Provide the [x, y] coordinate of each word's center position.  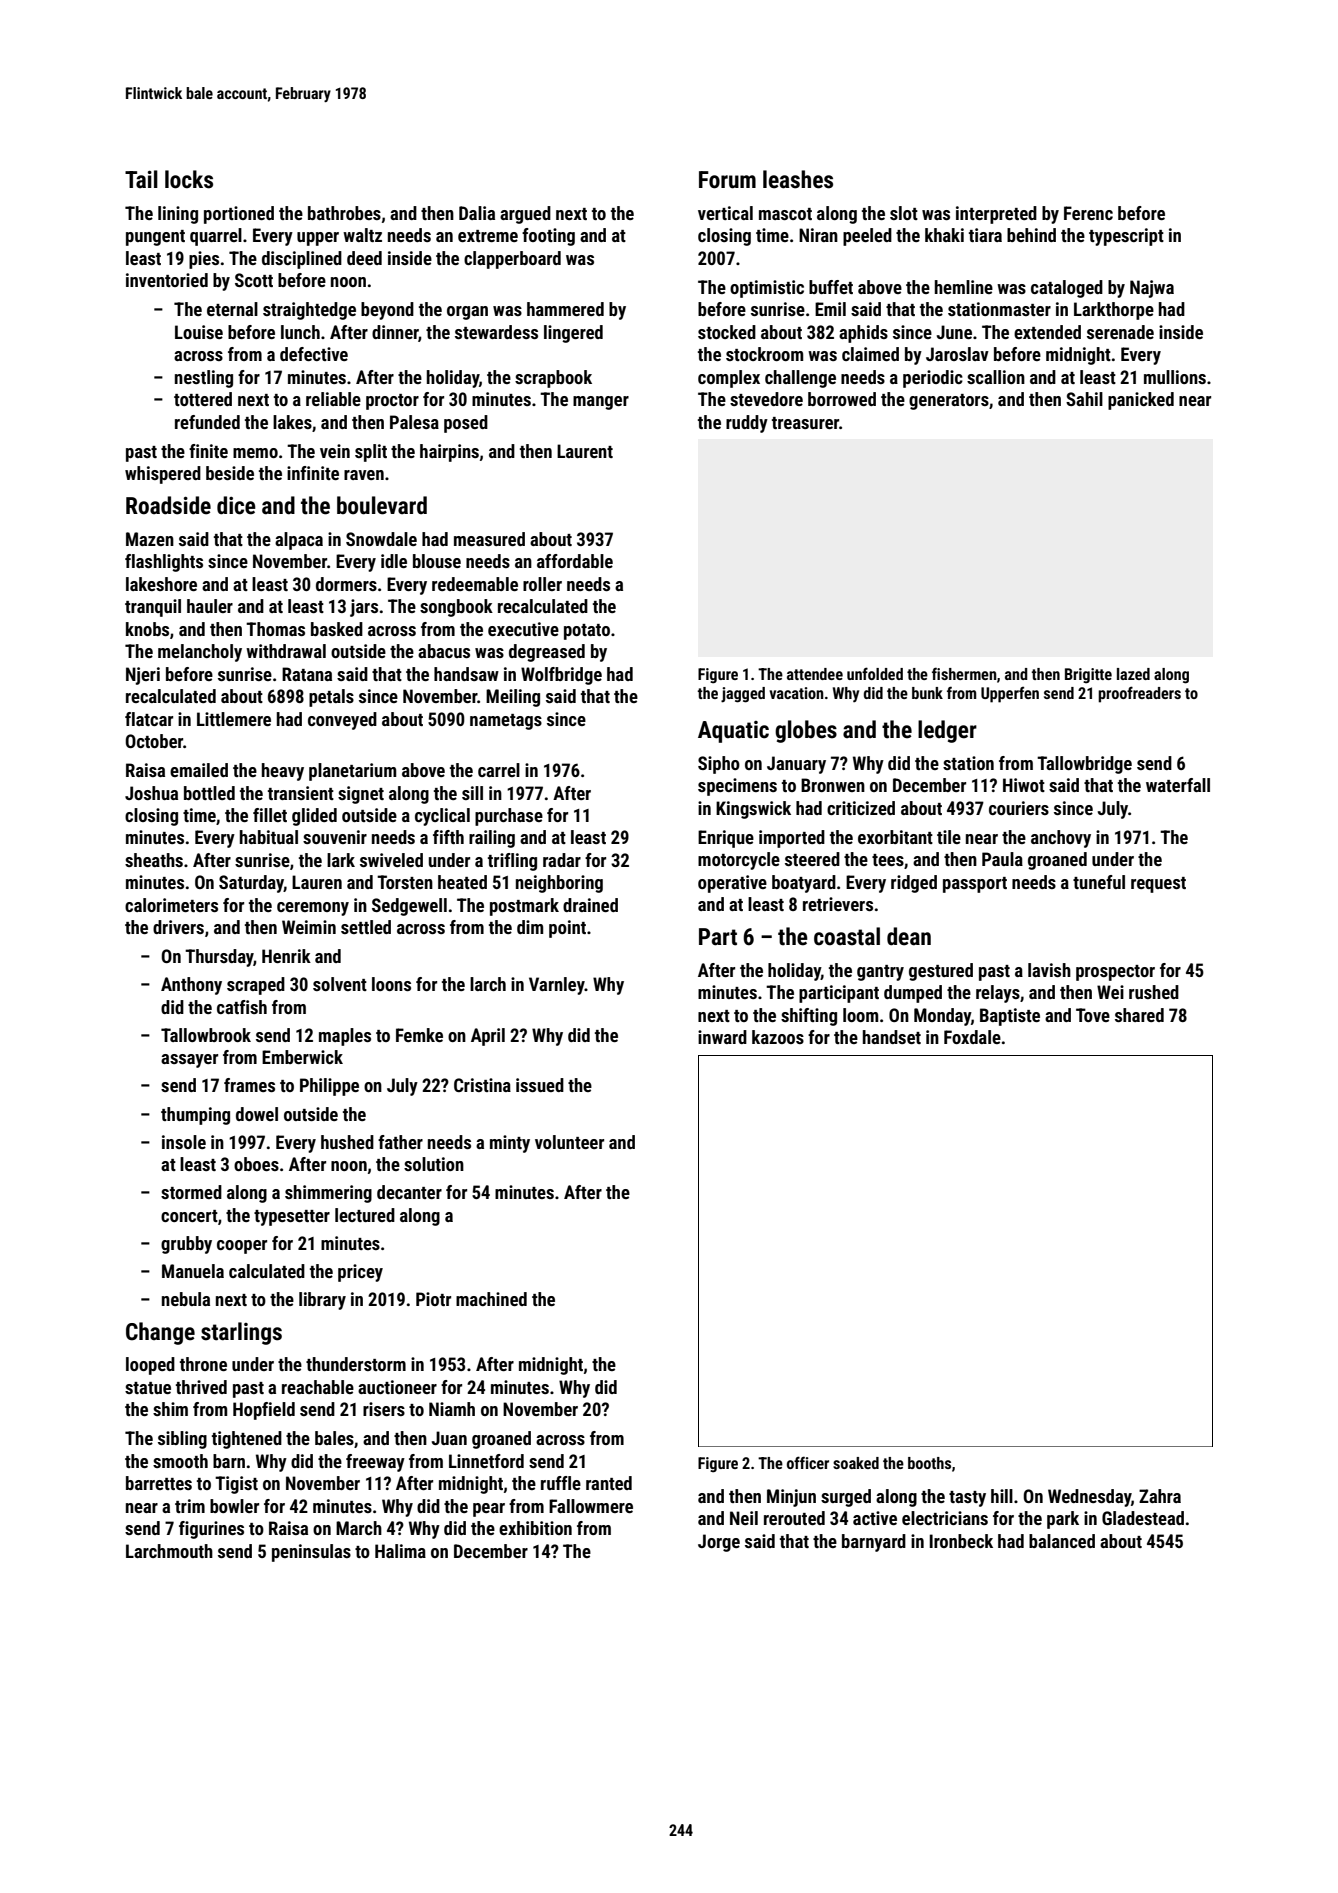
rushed [1154, 992]
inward [722, 1037]
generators [949, 402]
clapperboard [512, 260]
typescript [1126, 237]
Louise [199, 332]
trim [190, 1506]
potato [587, 632]
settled [366, 927]
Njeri [143, 676]
